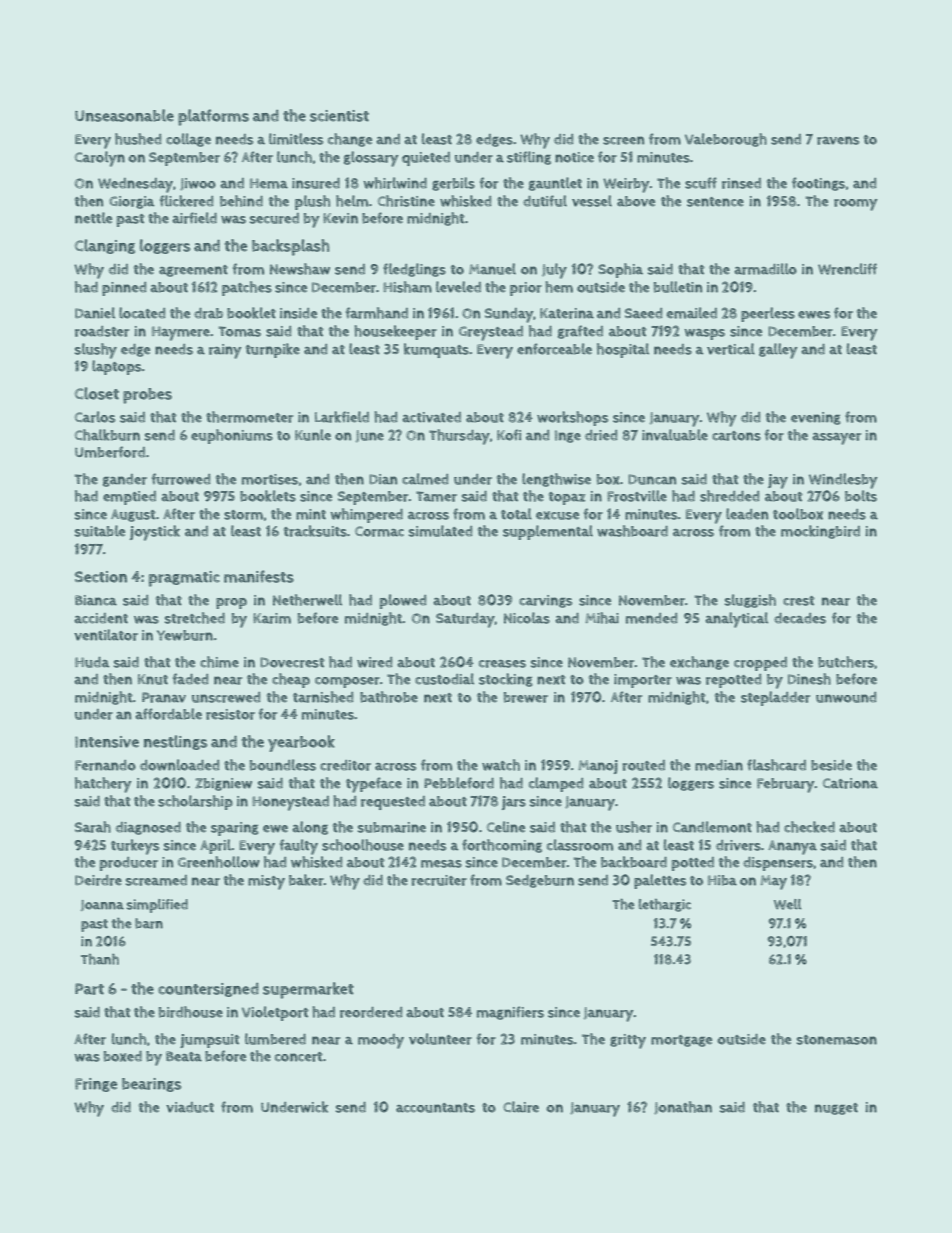 The height and width of the screenshot is (1233, 952). What do you see at coordinates (124, 289) in the screenshot?
I see `pinned` at bounding box center [124, 289].
